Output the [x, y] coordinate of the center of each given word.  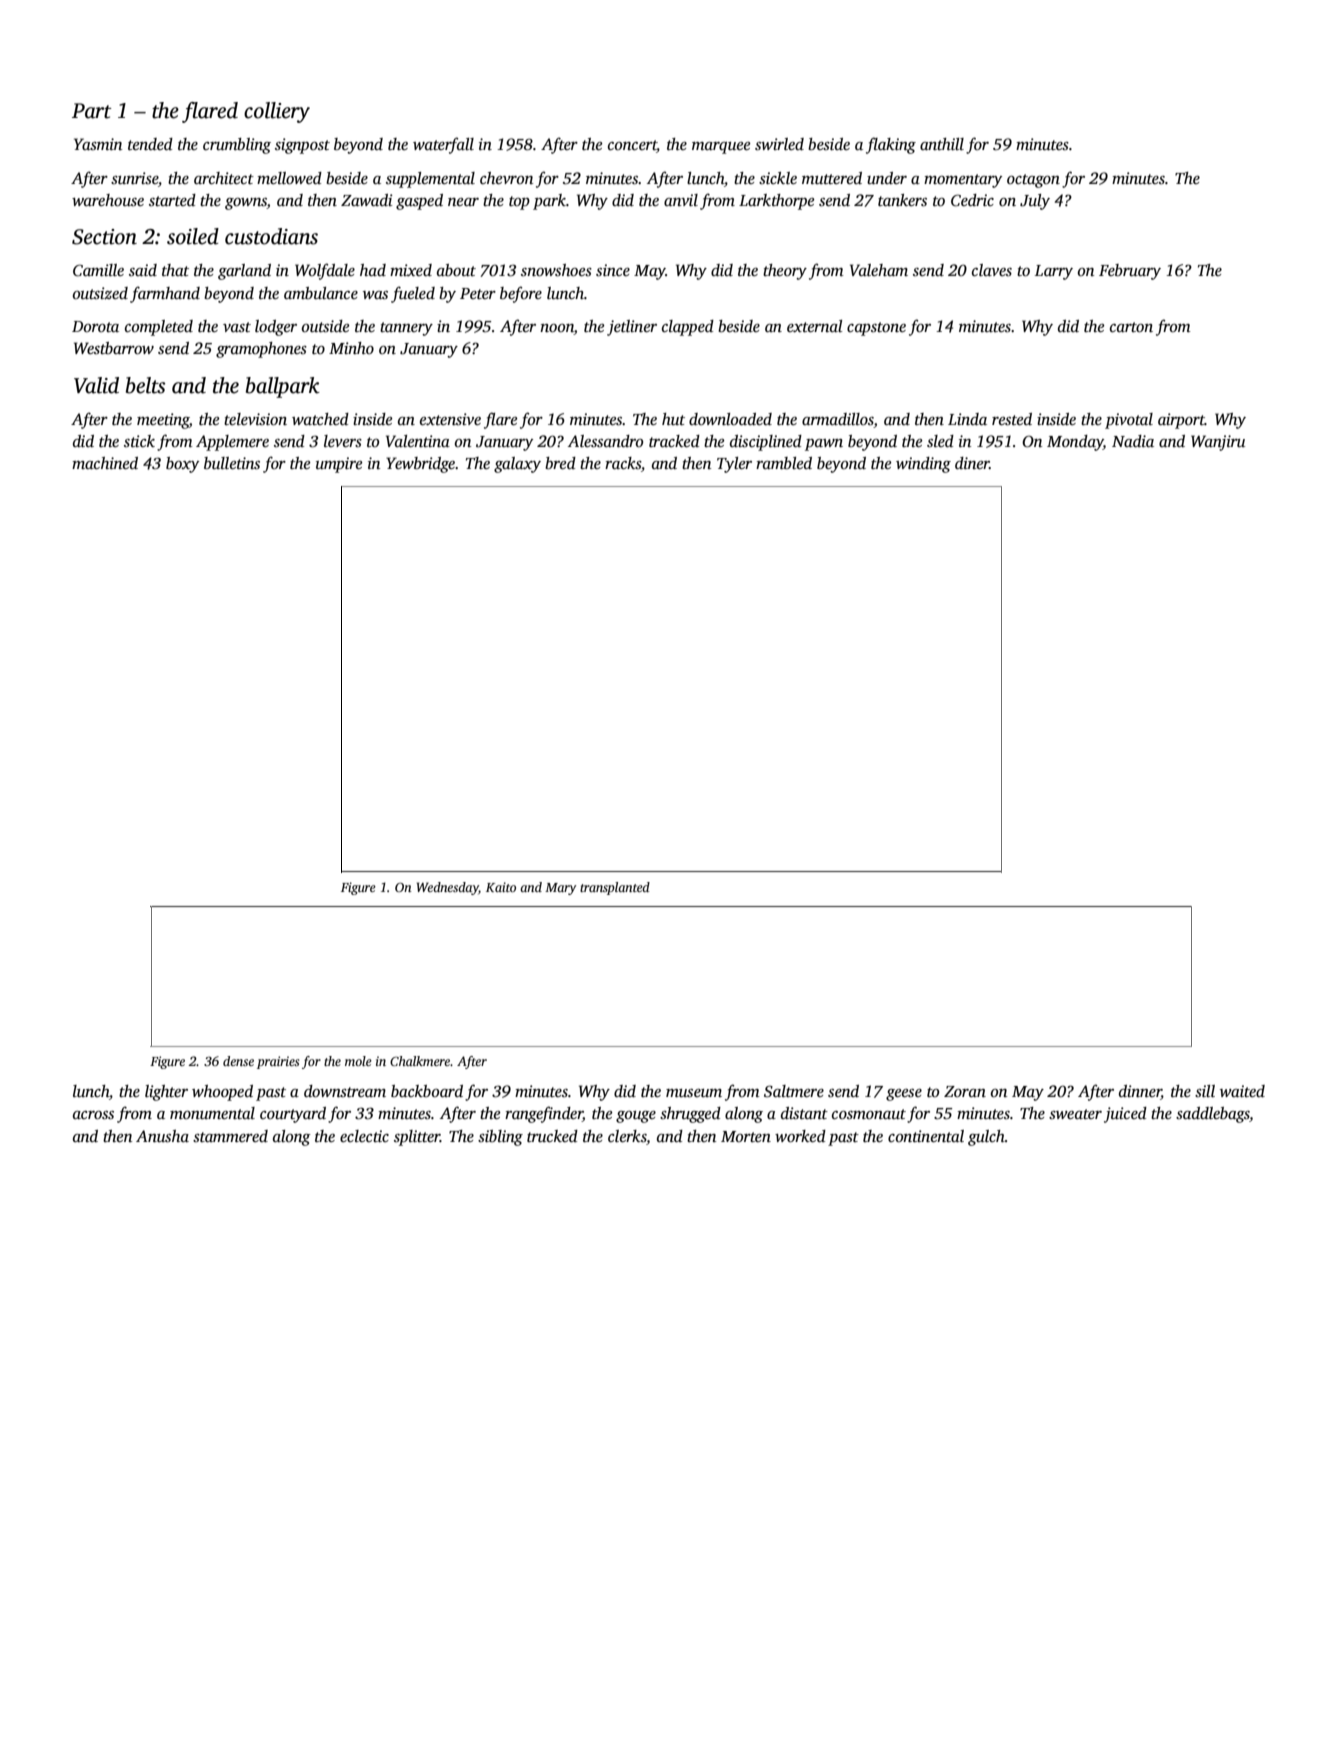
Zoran [965, 1091]
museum [694, 1093]
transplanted [615, 888]
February [1130, 272]
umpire [339, 465]
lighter [166, 1093]
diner [972, 463]
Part [92, 111]
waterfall [443, 145]
